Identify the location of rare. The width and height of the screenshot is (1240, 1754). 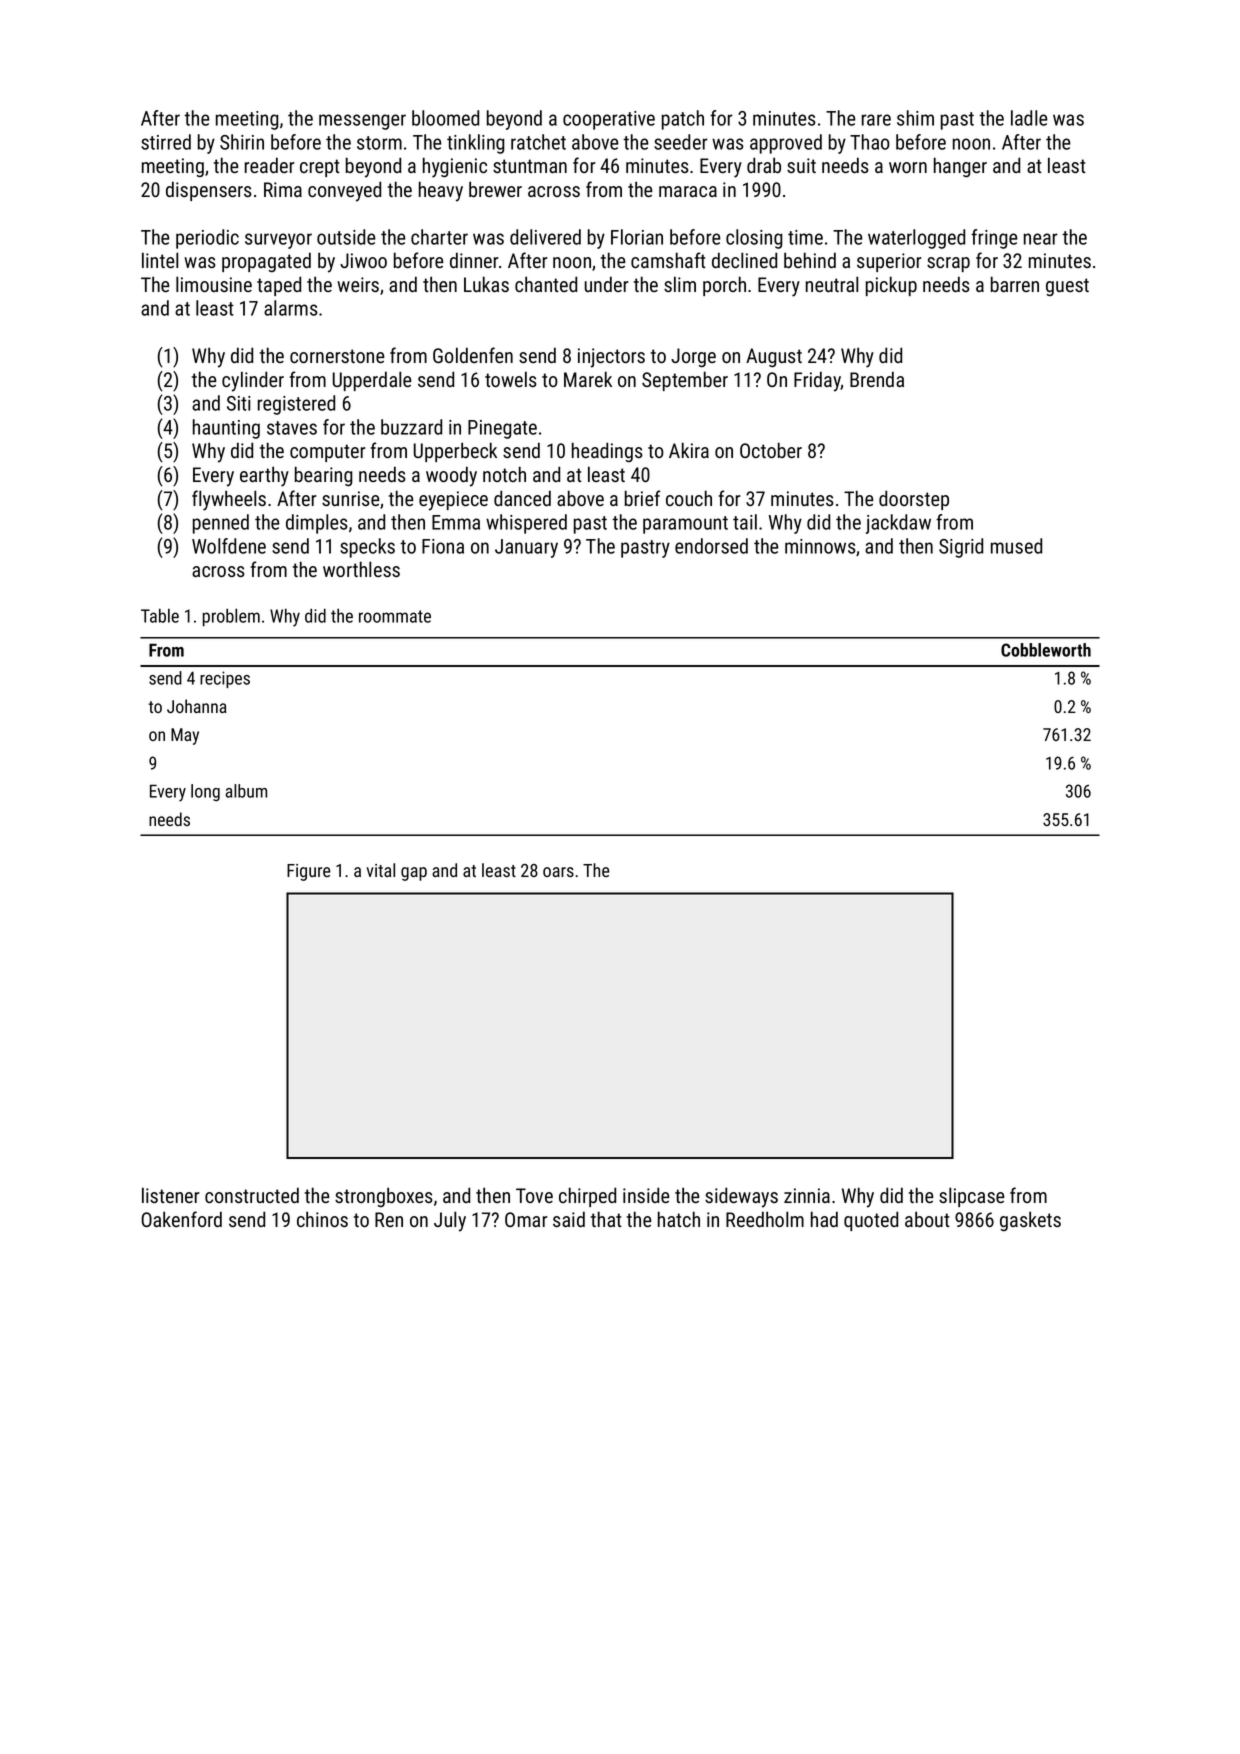
(876, 120).
